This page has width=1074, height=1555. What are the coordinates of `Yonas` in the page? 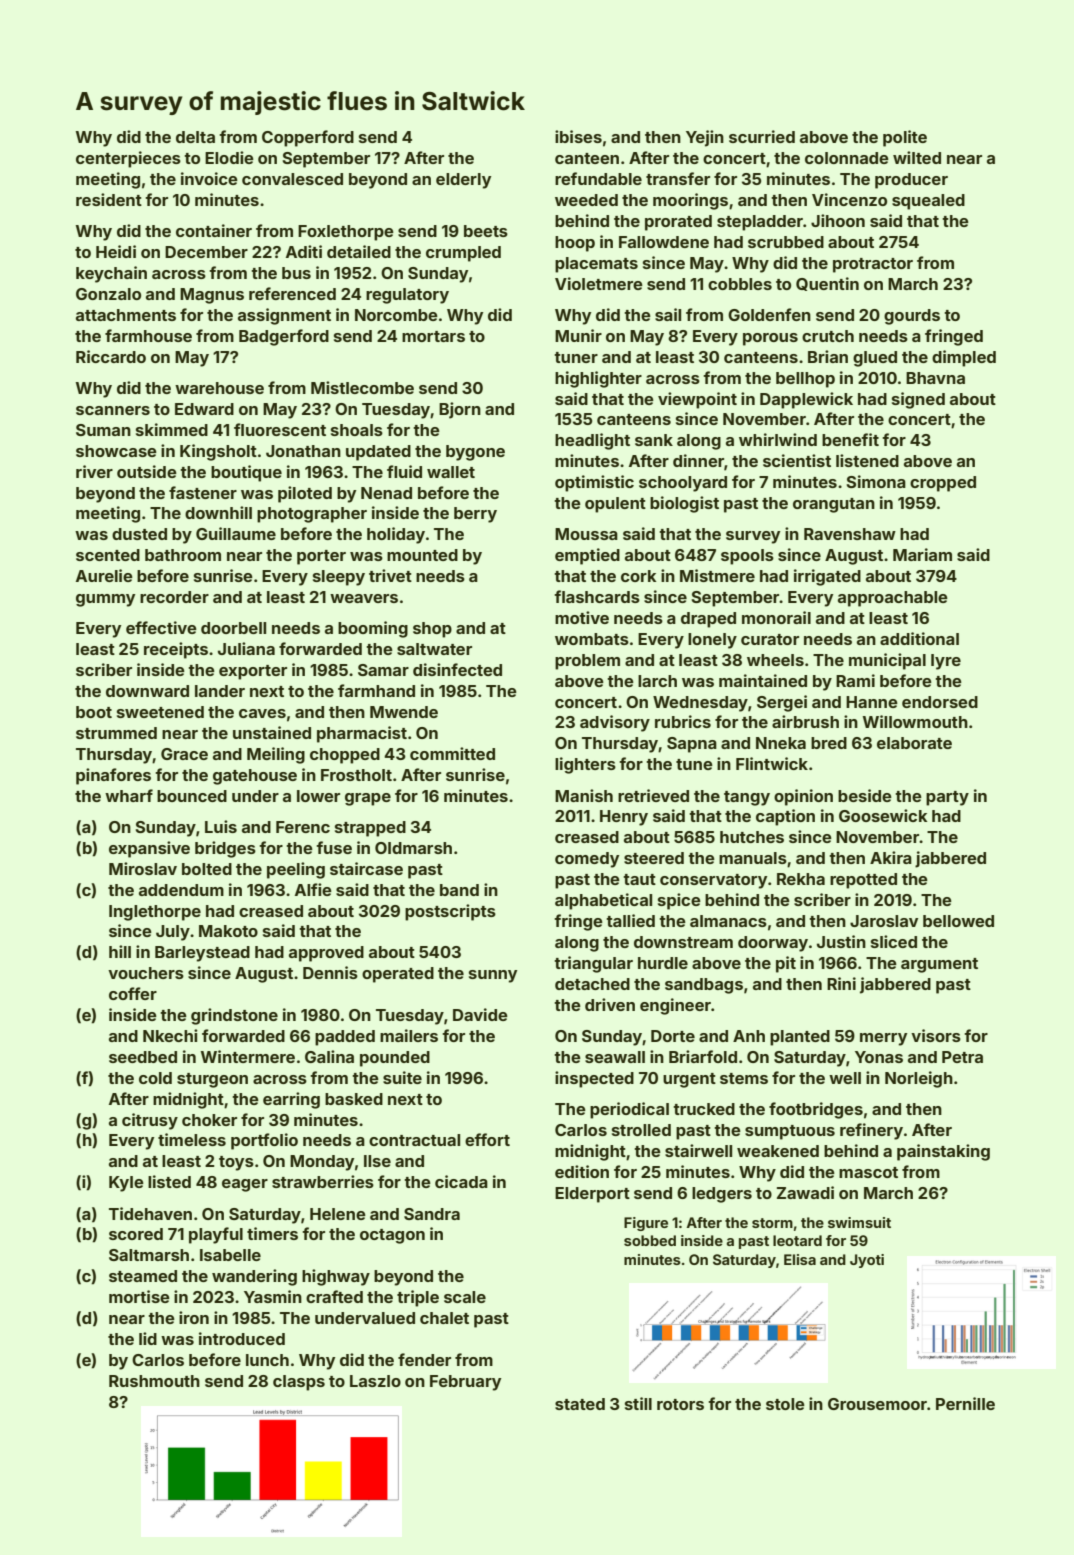 It's located at (879, 1057).
